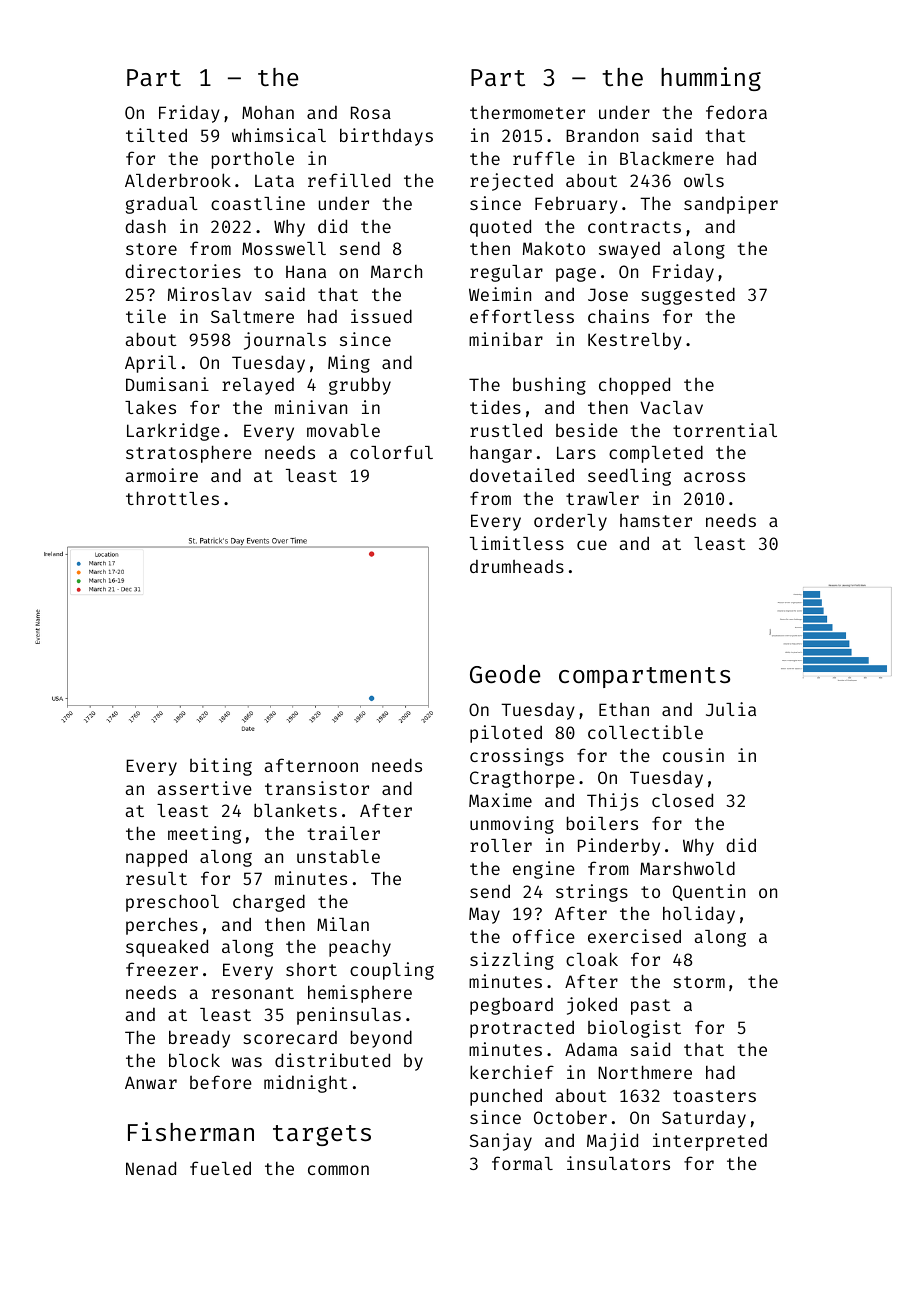  What do you see at coordinates (714, 477) in the screenshot?
I see `across` at bounding box center [714, 477].
